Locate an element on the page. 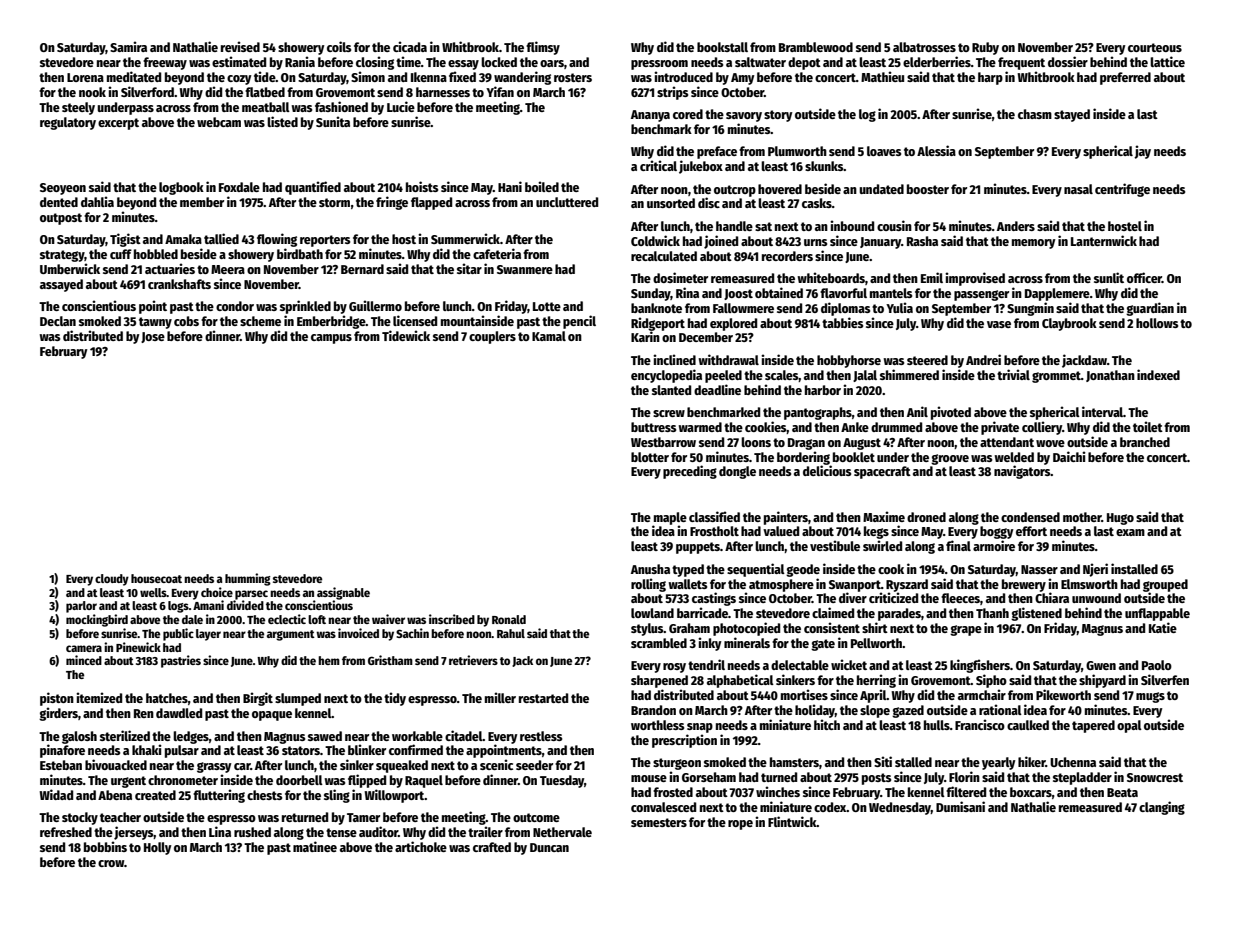 The height and width of the image is (952, 1233). humming is located at coordinates (248, 579).
